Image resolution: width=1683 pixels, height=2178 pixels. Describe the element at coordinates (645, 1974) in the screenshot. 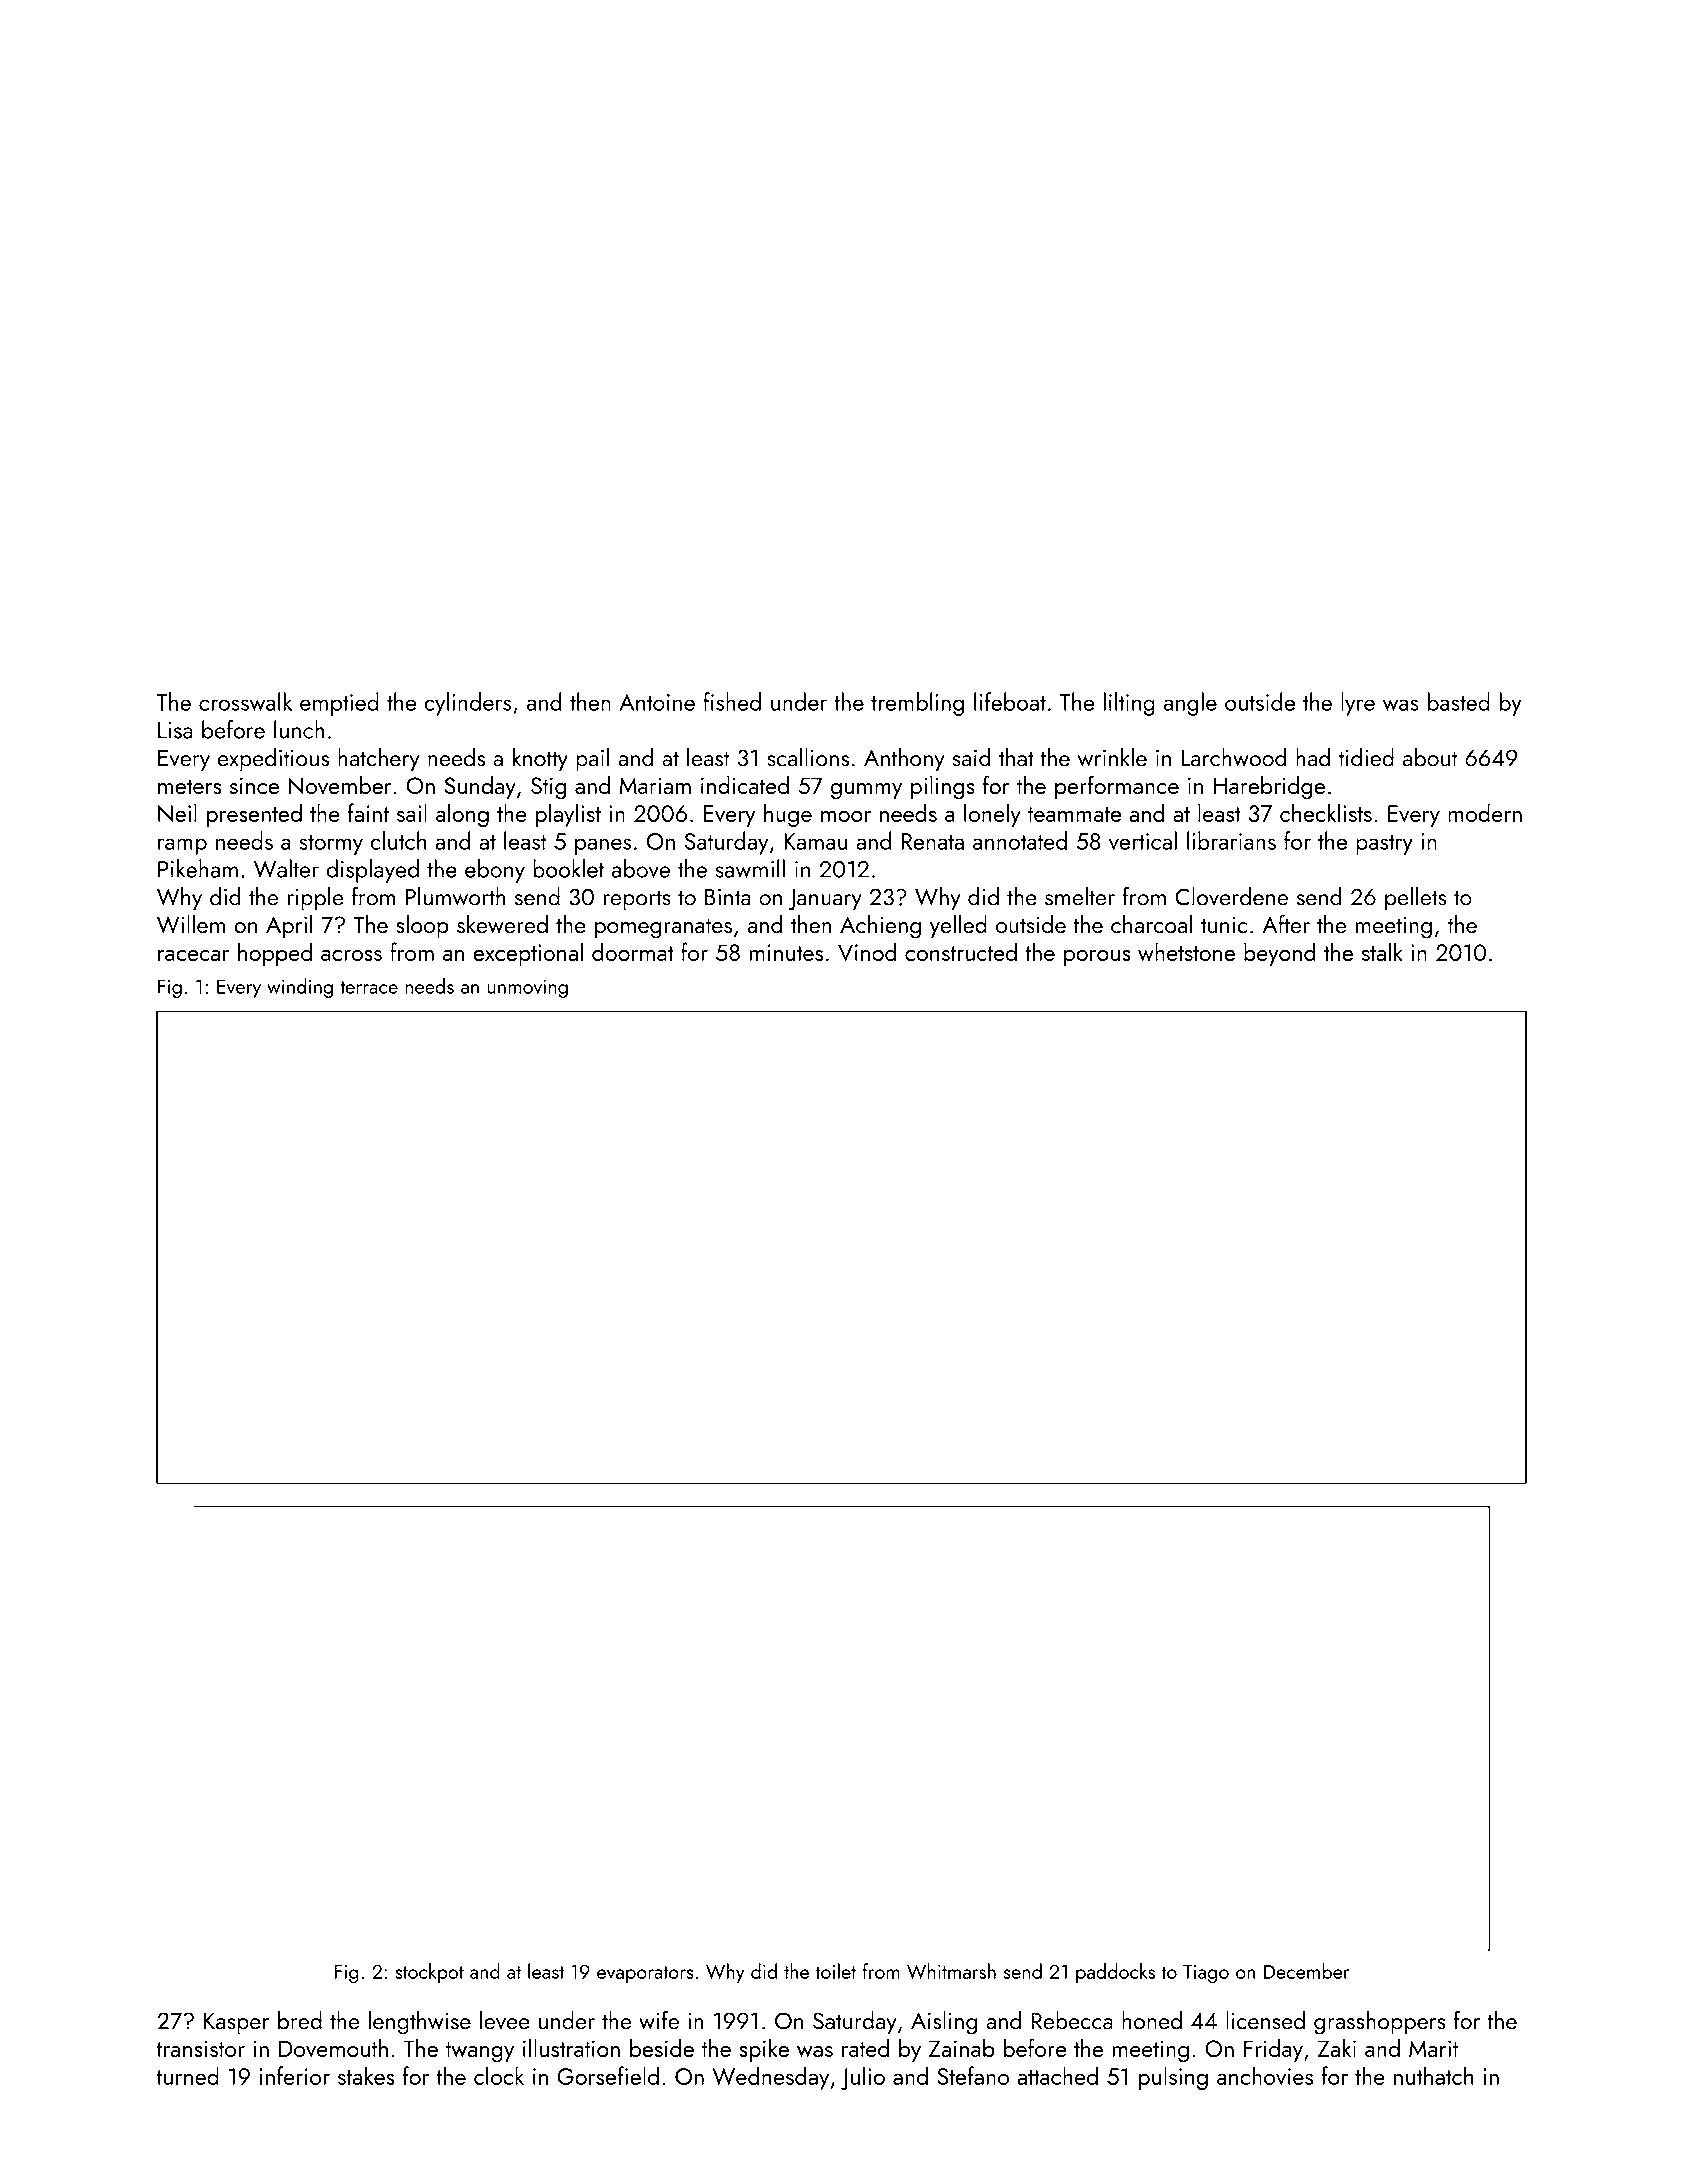

I see `evaporators` at that location.
